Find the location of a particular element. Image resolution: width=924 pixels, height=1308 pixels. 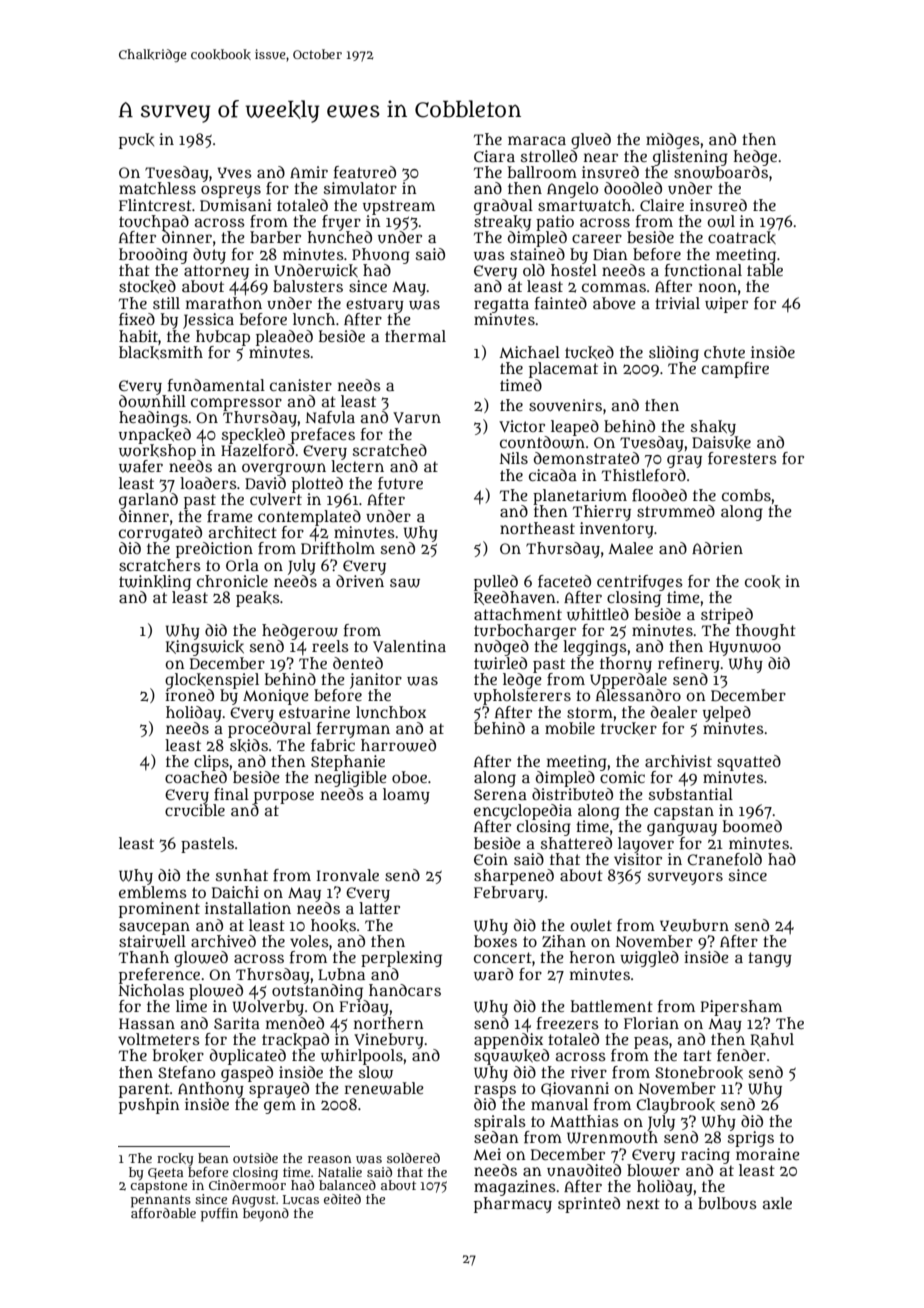

fundamental is located at coordinates (216, 385).
